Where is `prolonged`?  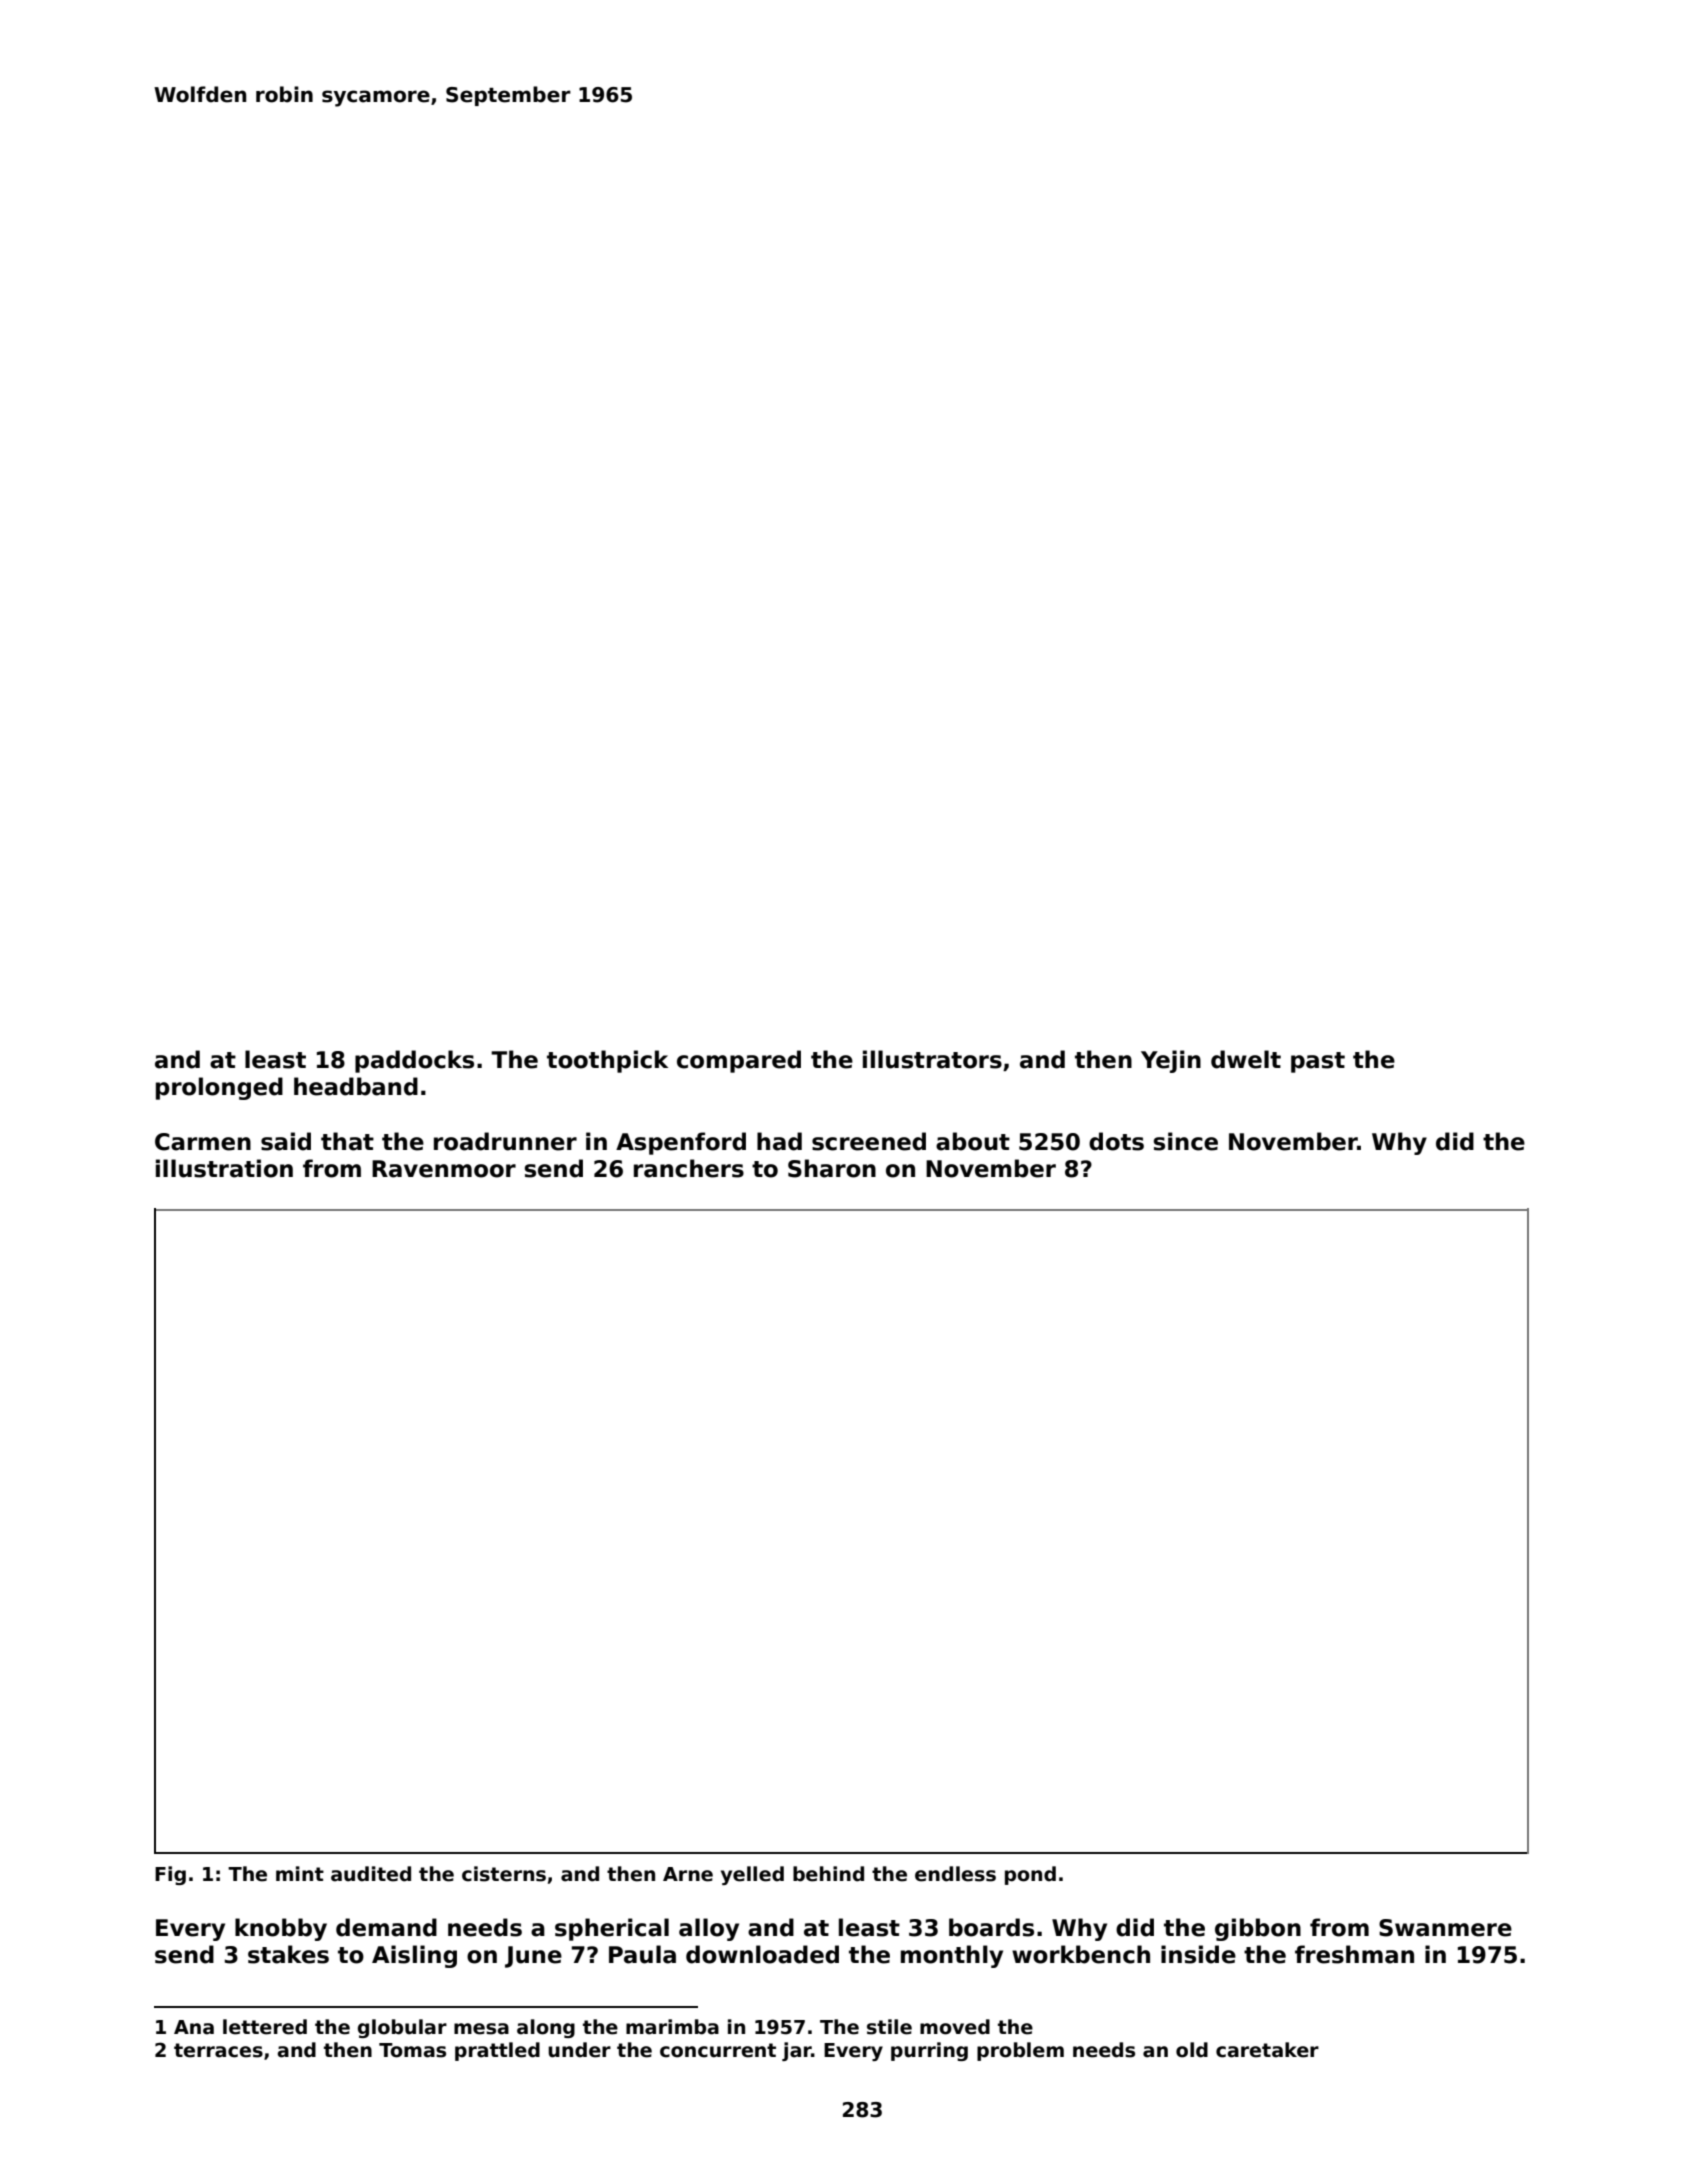
prolonged is located at coordinates (219, 1088).
